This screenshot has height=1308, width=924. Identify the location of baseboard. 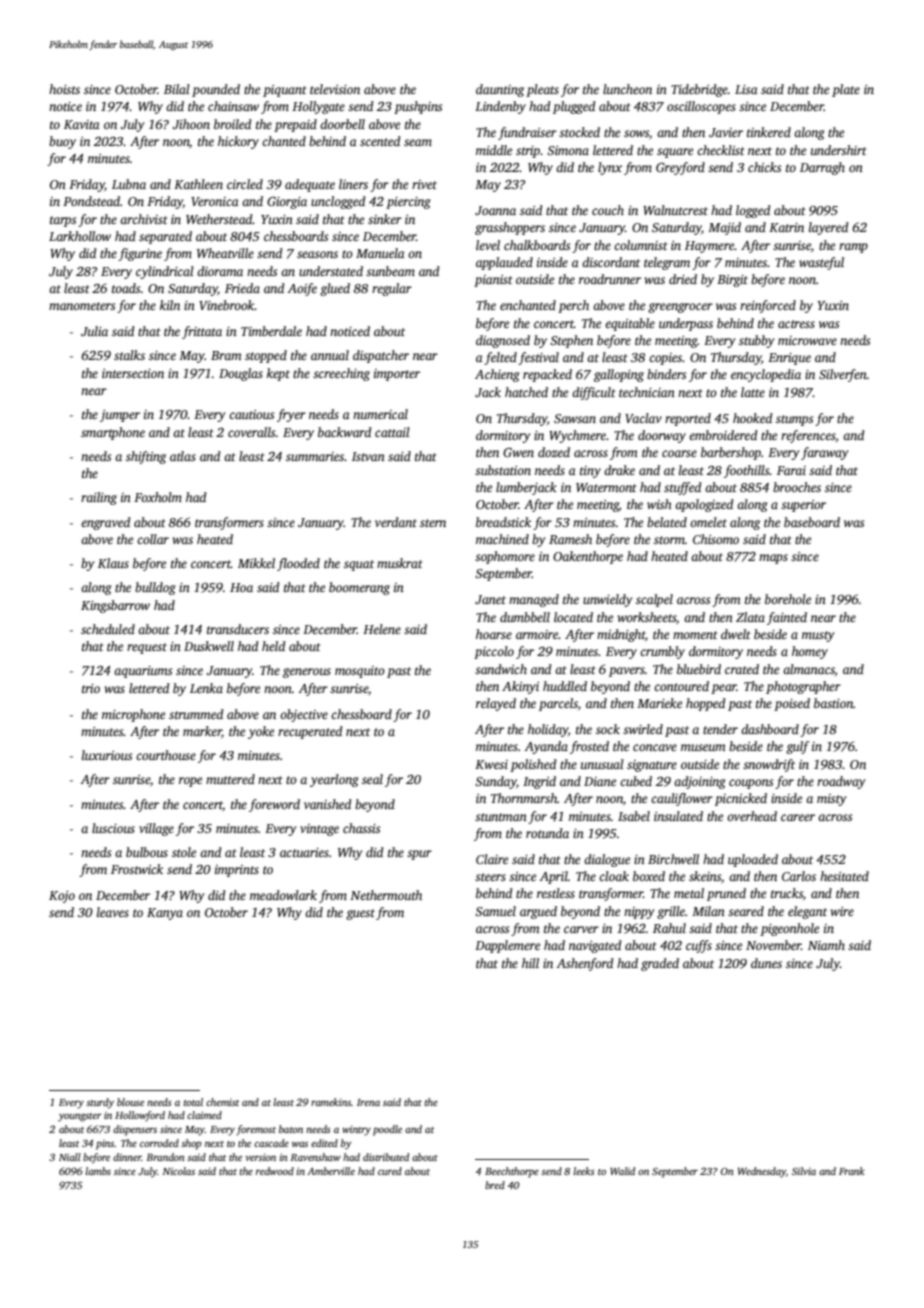
(812, 522).
